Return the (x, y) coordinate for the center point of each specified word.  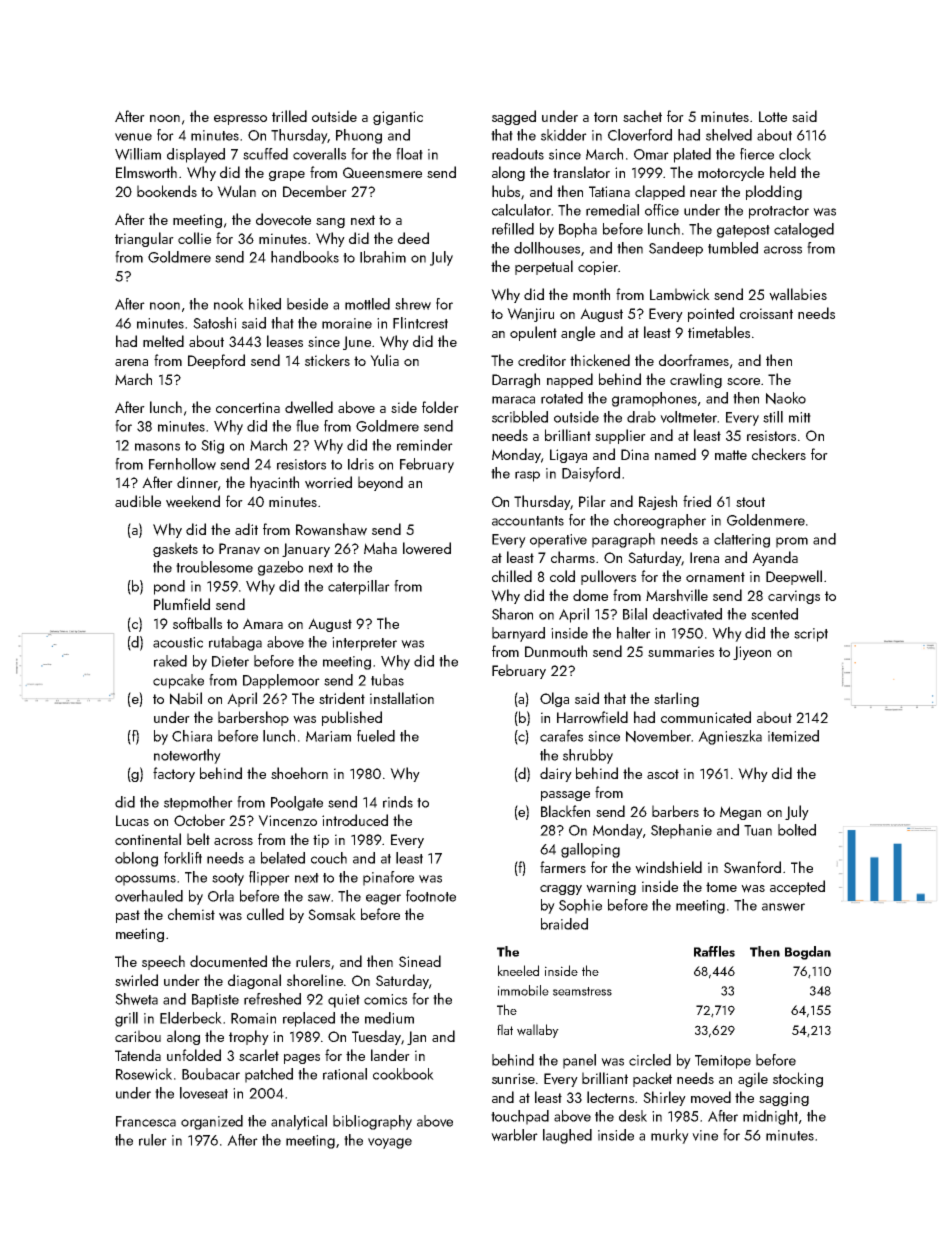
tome (721, 887)
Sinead (420, 961)
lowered (427, 548)
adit (246, 529)
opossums (145, 880)
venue (133, 137)
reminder (425, 445)
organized (212, 1122)
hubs (506, 191)
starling (676, 699)
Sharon (512, 614)
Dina (635, 454)
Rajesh (658, 502)
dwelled (309, 407)
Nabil (186, 698)
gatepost (743, 231)
